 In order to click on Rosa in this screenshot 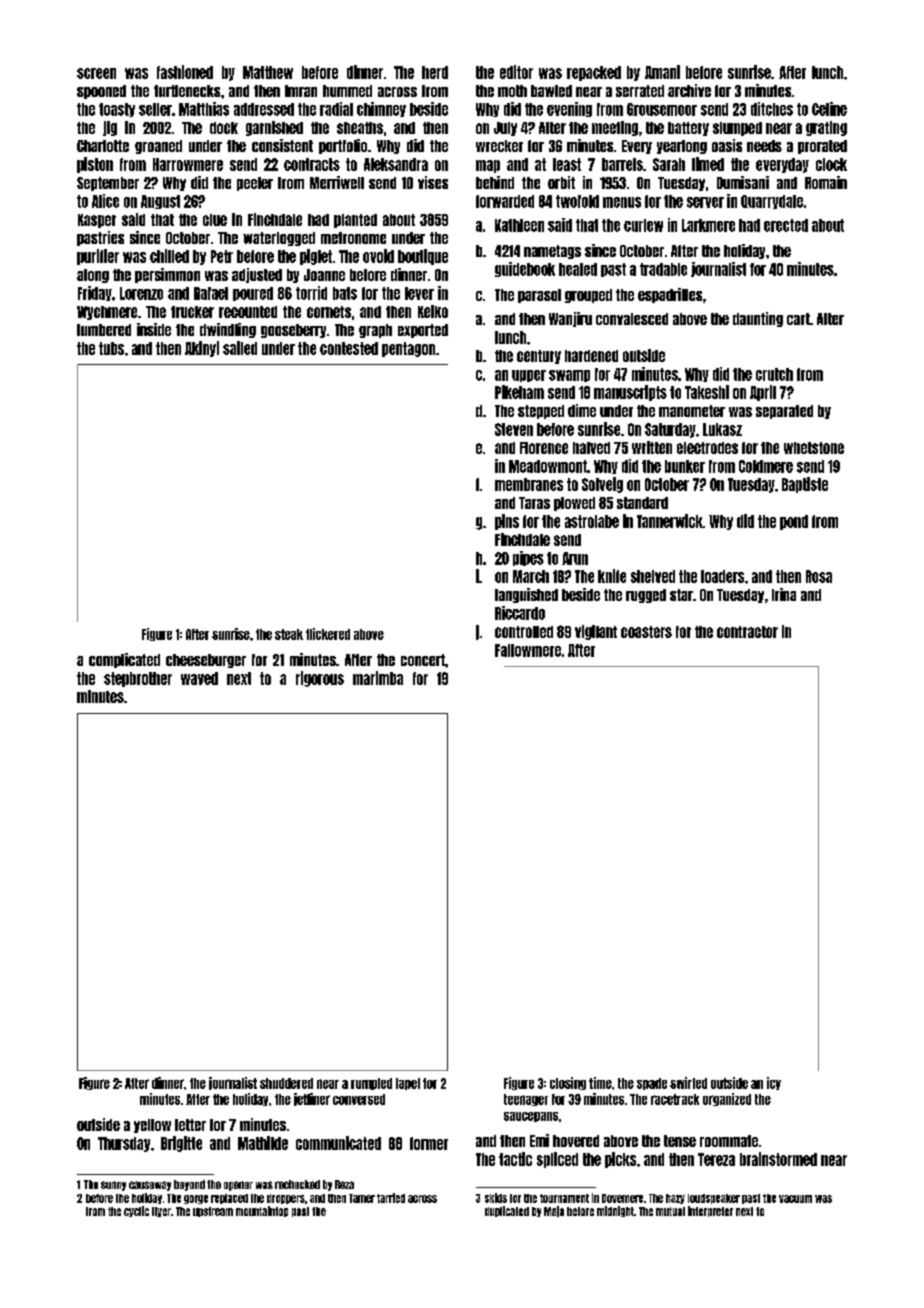, I will do `click(819, 576)`.
